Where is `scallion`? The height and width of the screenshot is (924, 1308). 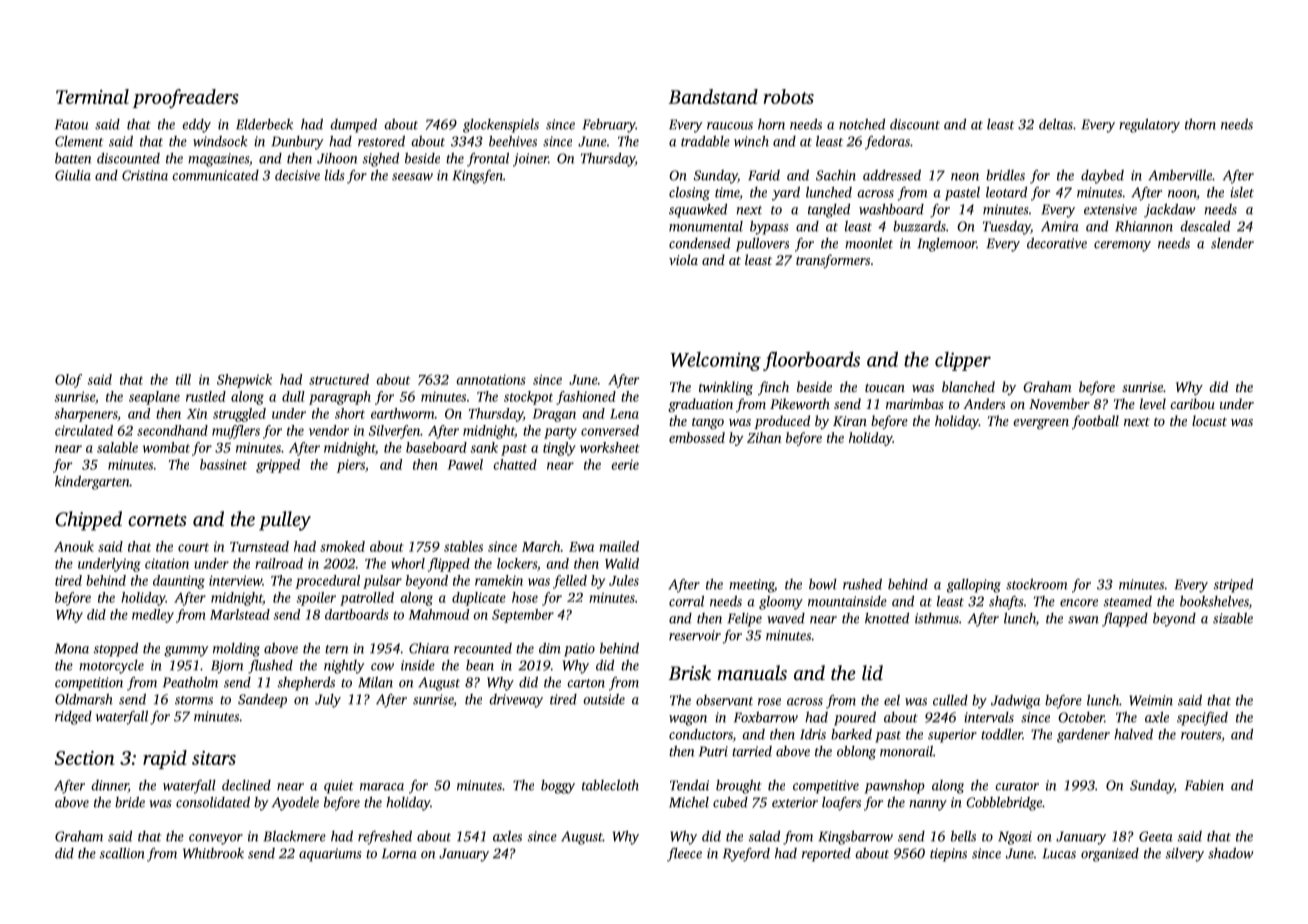
scallion is located at coordinates (122, 853).
